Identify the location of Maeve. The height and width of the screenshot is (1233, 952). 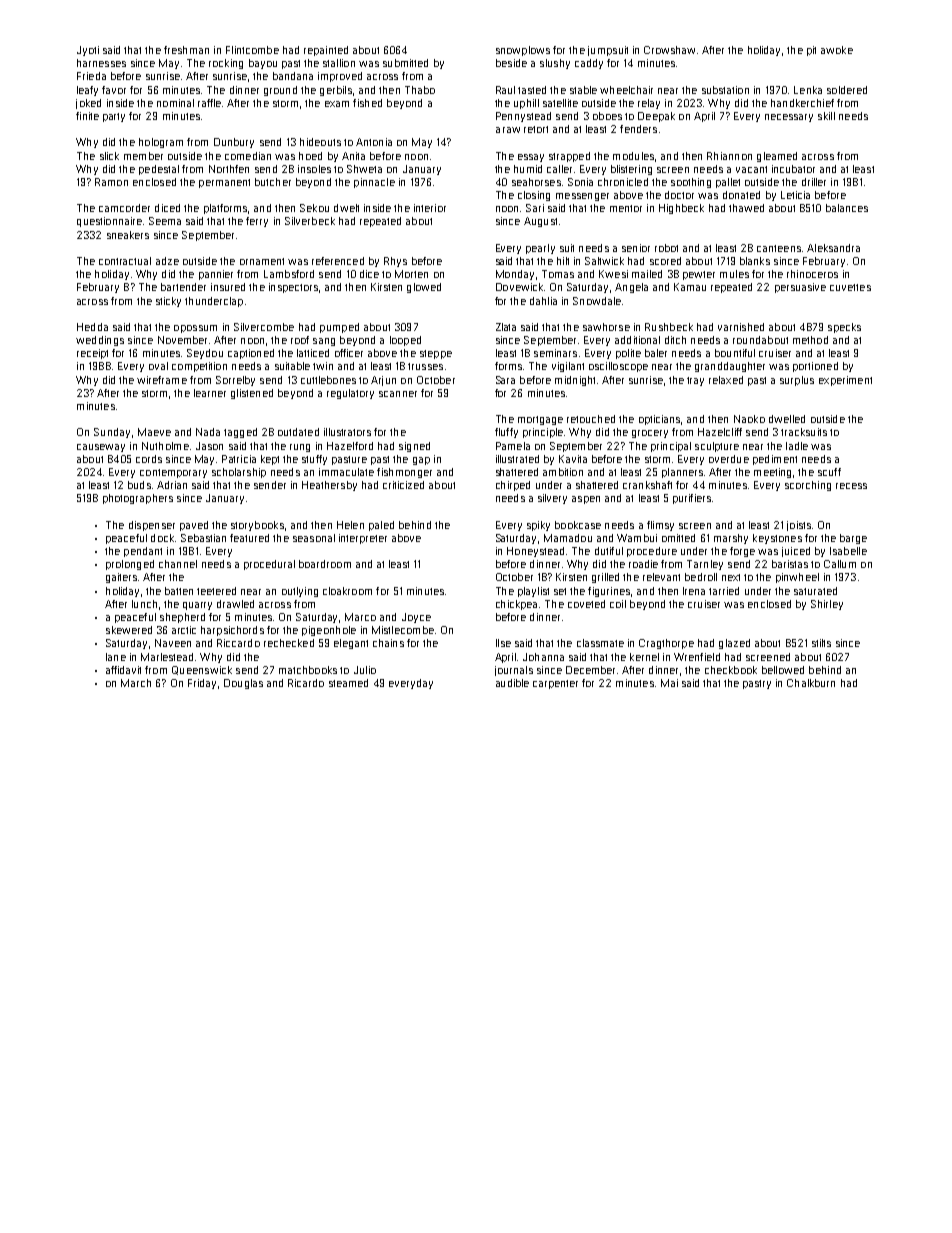
(154, 432).
